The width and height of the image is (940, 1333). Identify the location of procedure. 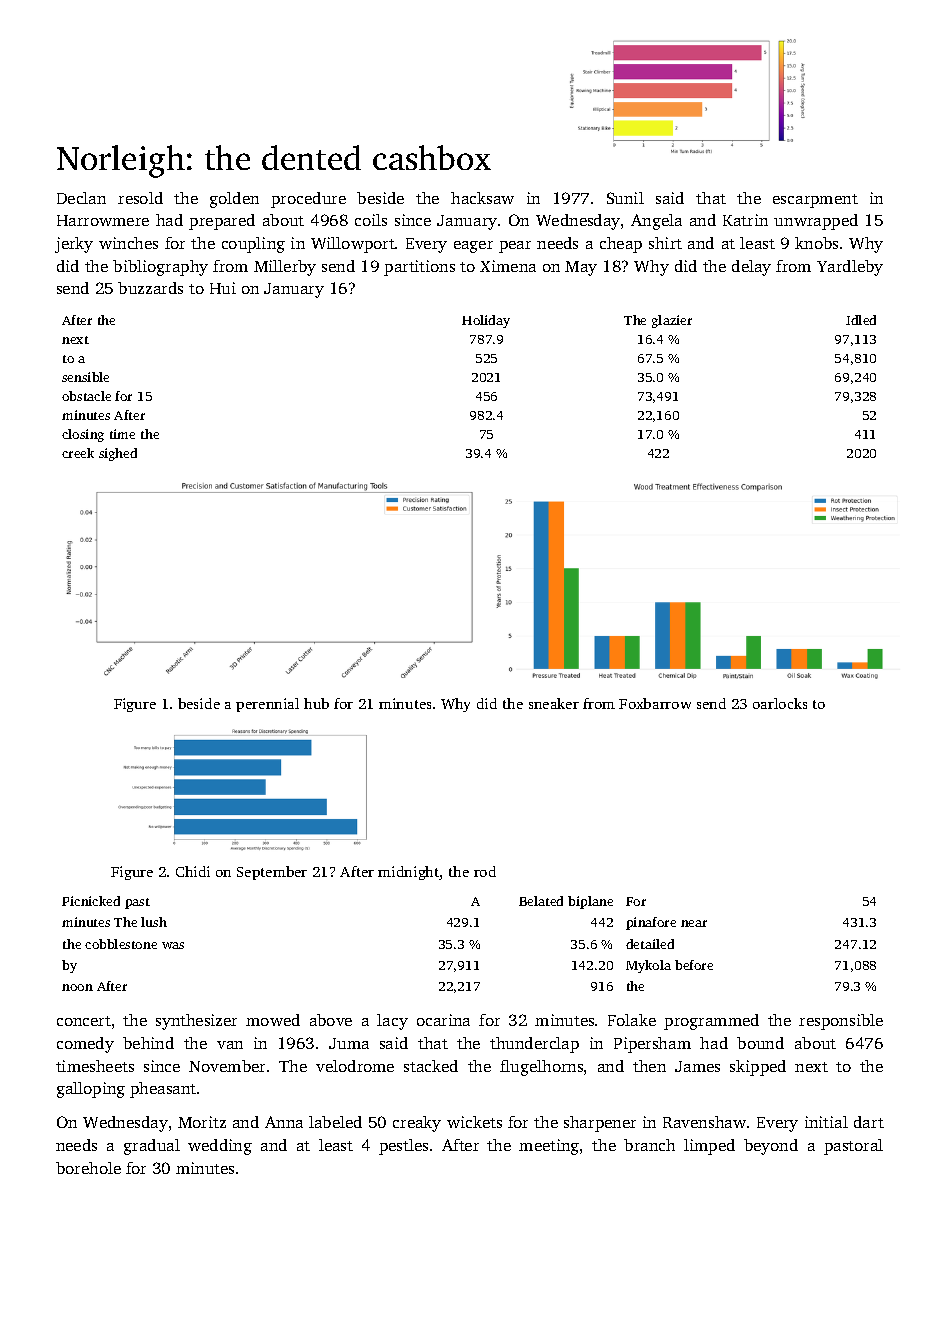
(308, 200).
